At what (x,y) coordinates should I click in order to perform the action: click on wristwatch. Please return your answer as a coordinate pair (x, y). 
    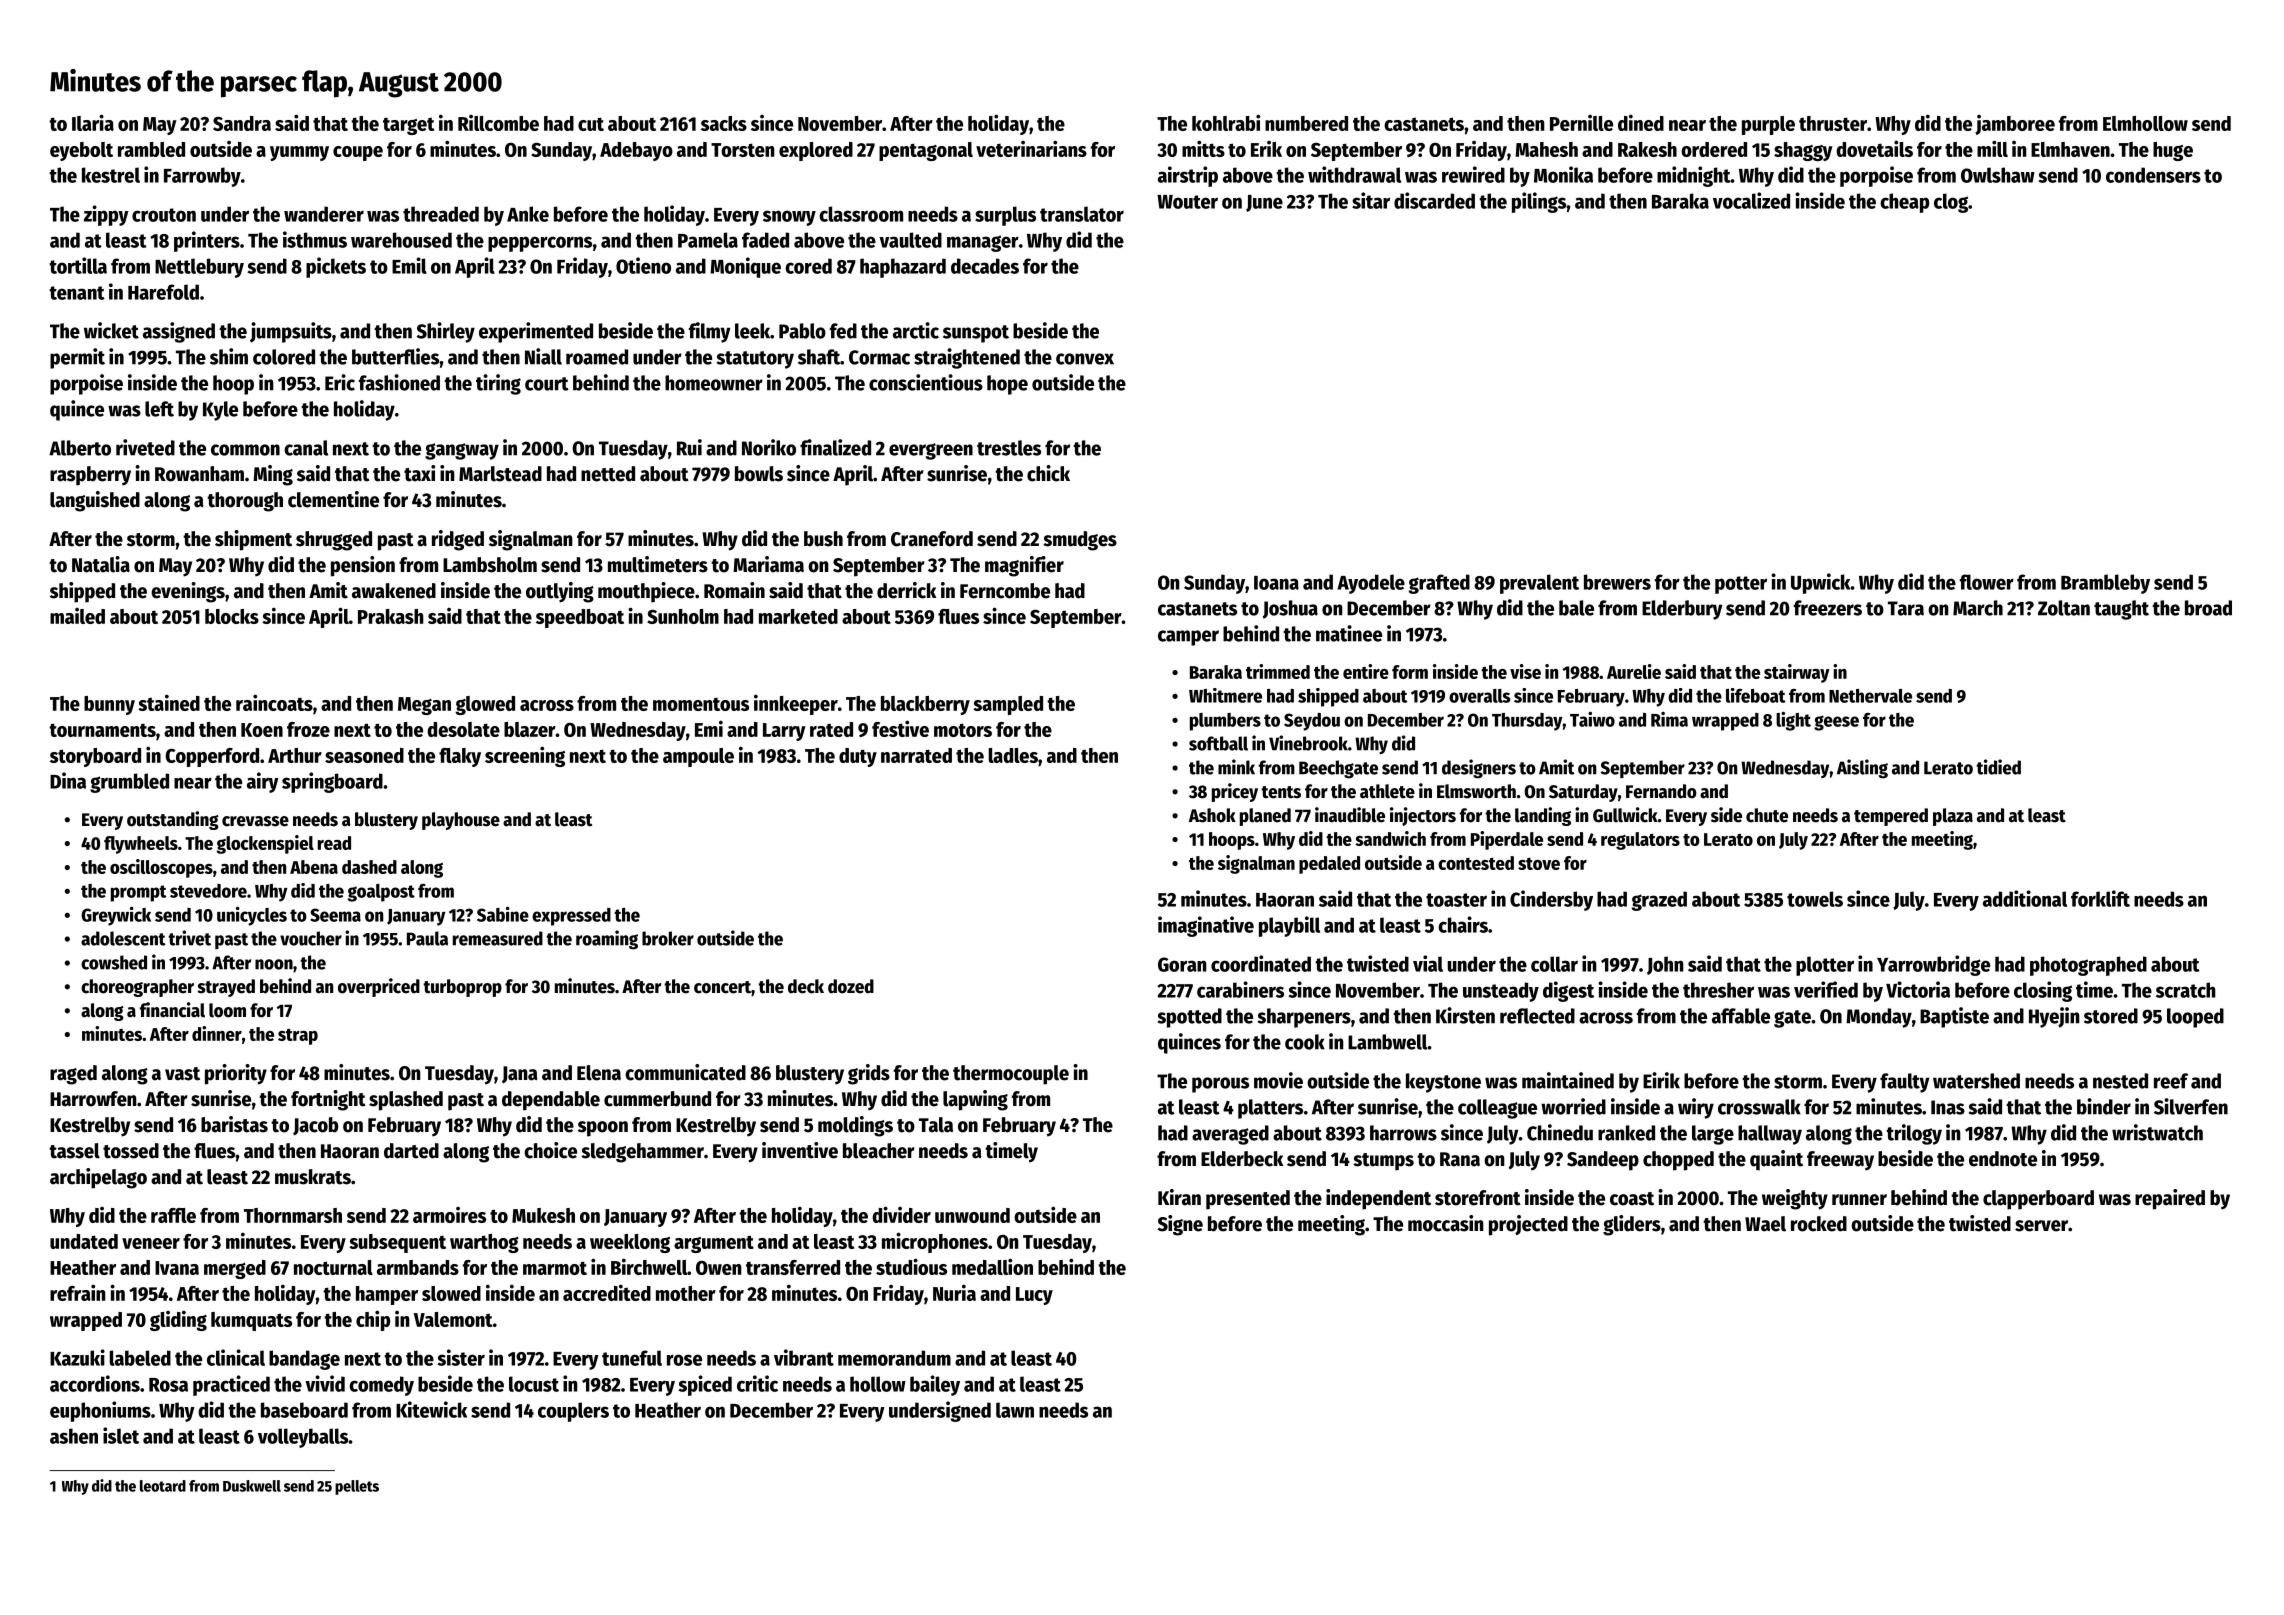
    Looking at the image, I should click on (2157, 1132).
